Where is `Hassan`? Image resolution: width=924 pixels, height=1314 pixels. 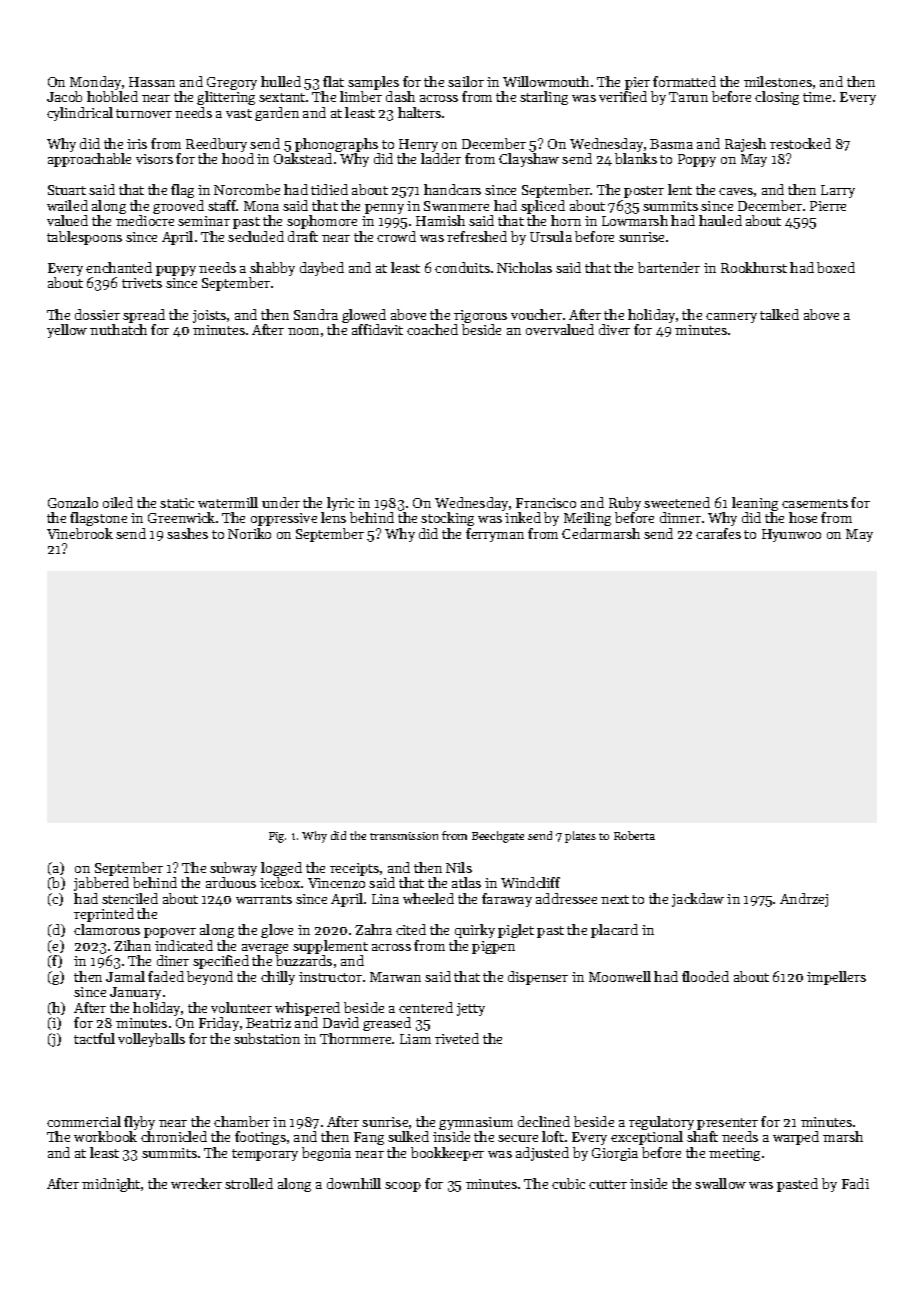
Hassan is located at coordinates (152, 82).
